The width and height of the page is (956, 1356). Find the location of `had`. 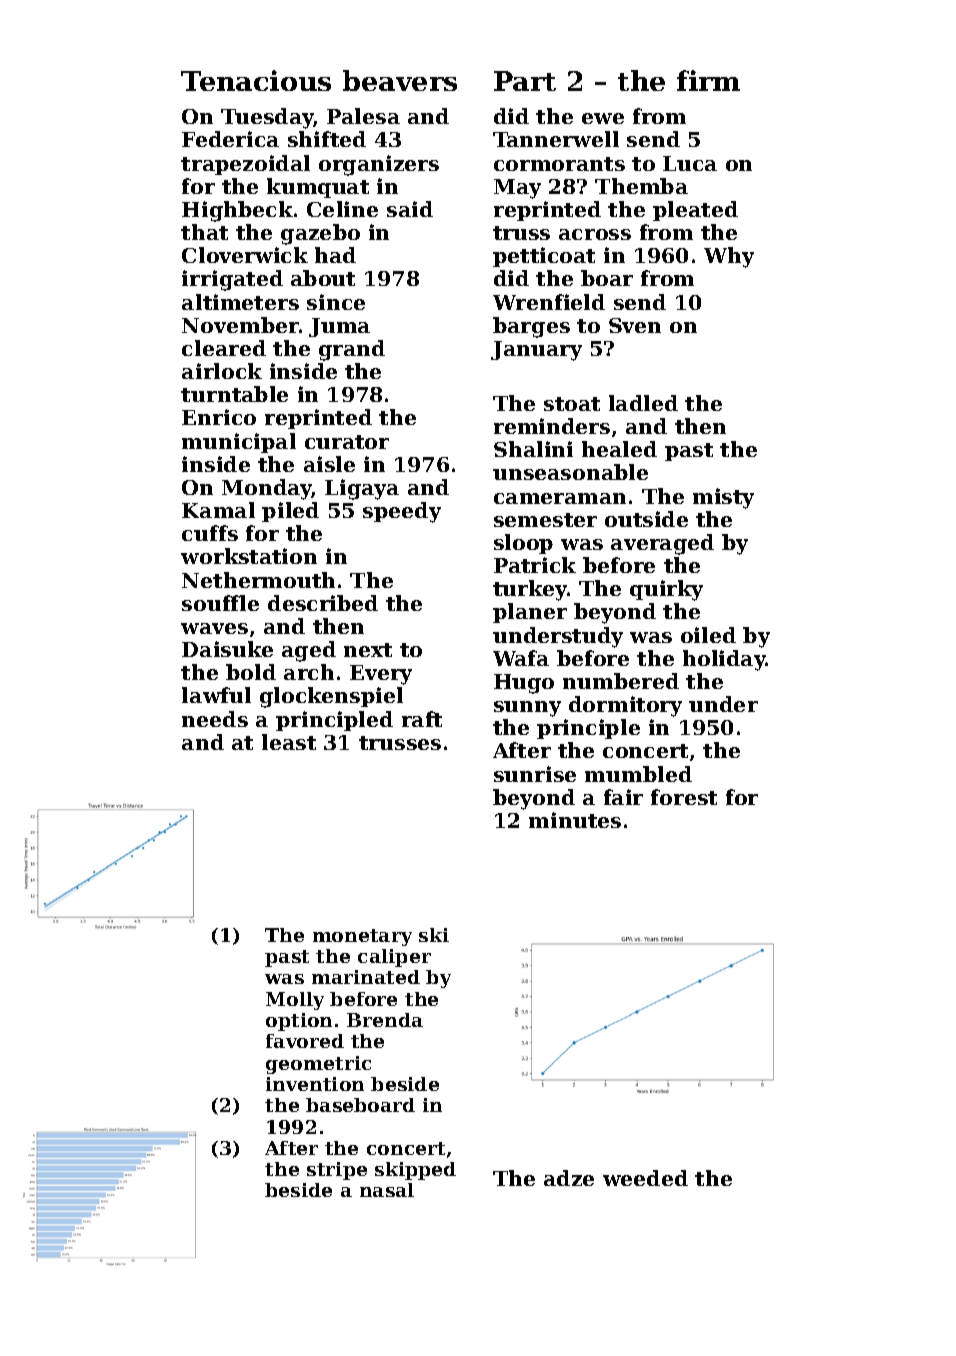

had is located at coordinates (335, 255).
